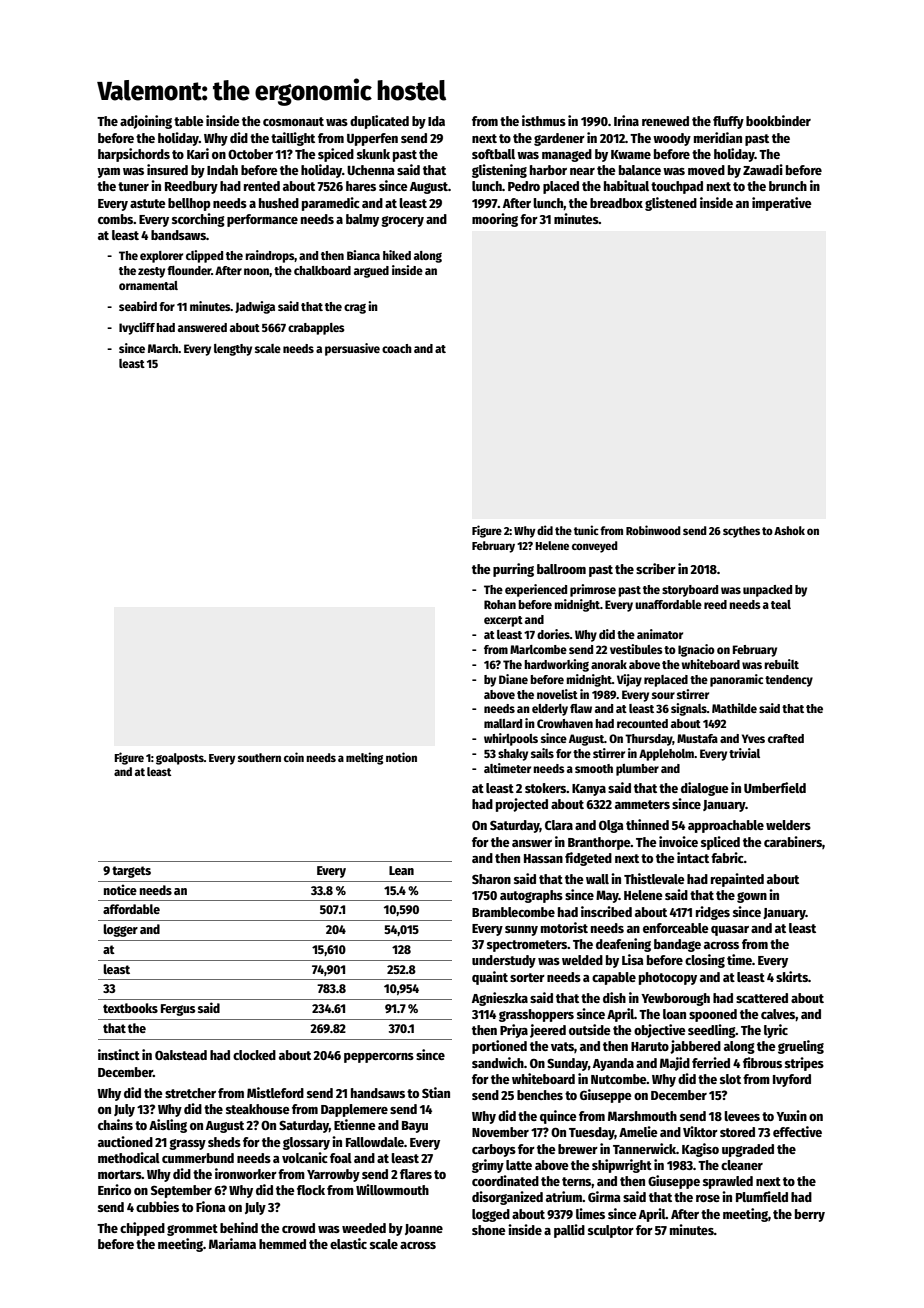  Describe the element at coordinates (180, 759) in the screenshot. I see `goalposts` at that location.
